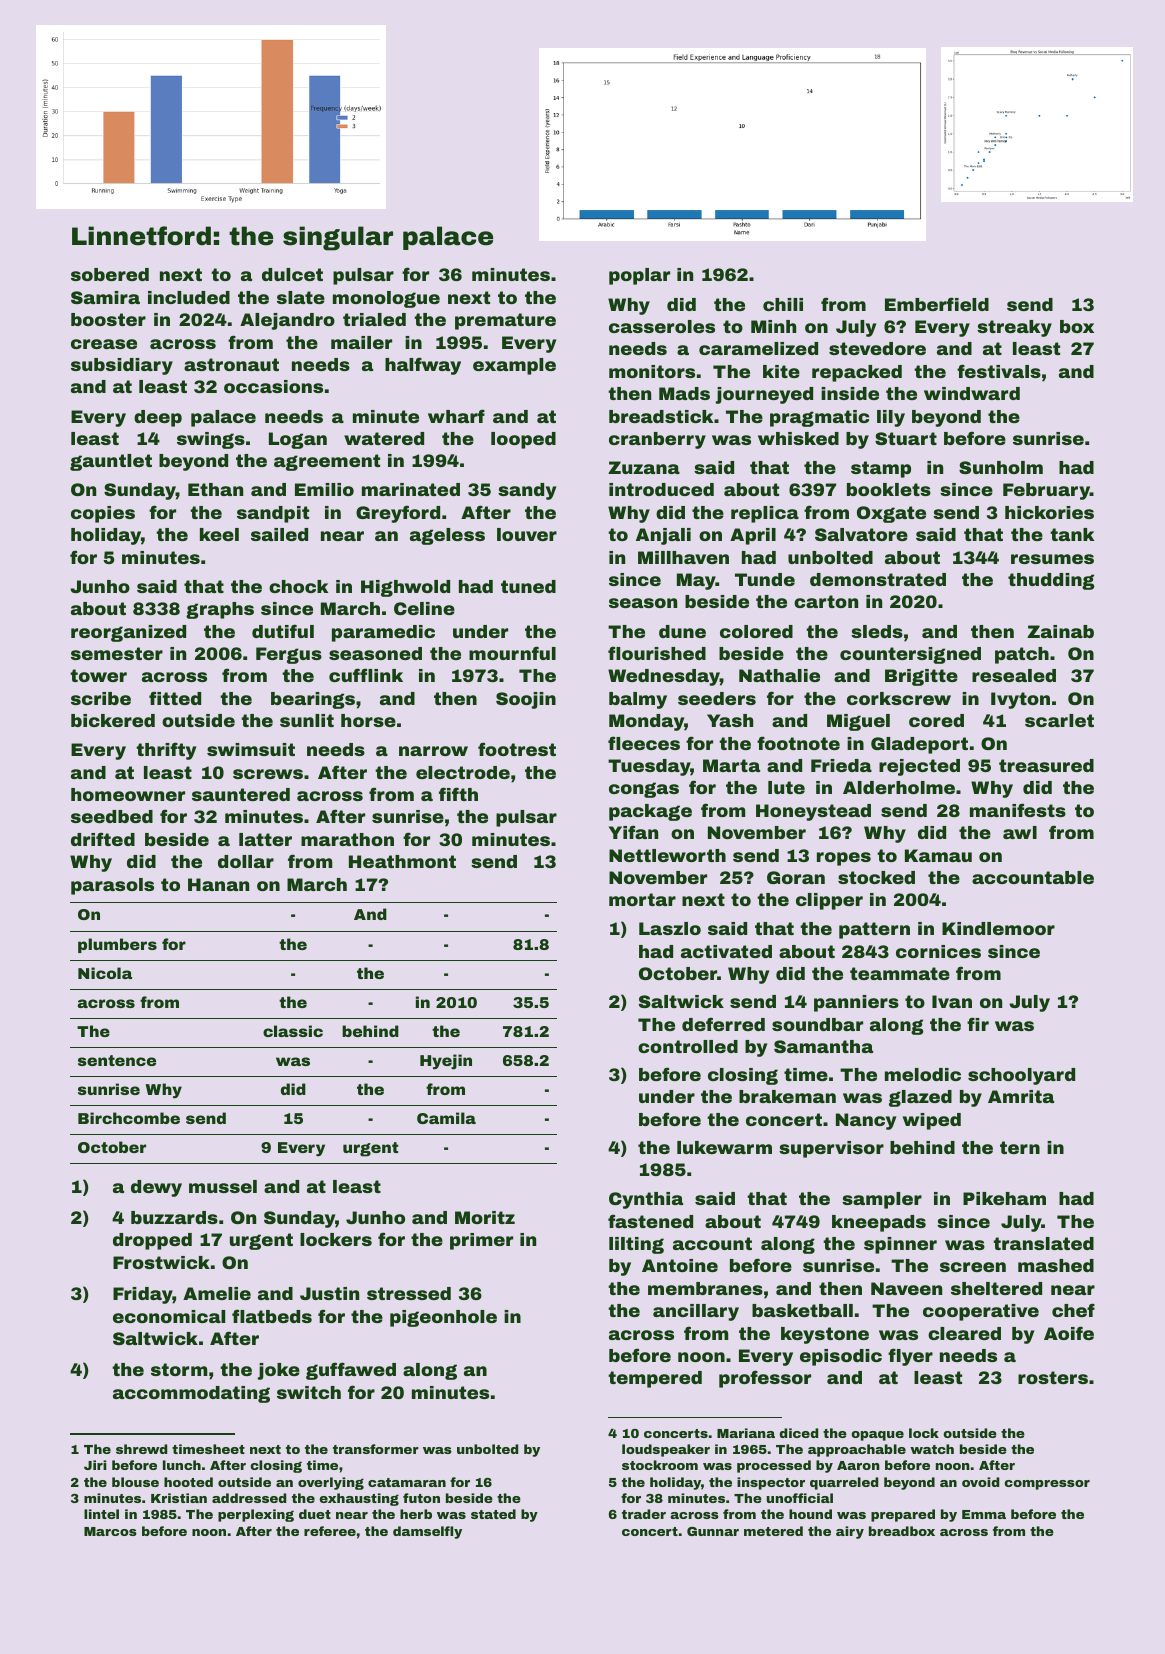 The height and width of the screenshot is (1654, 1165). What do you see at coordinates (936, 720) in the screenshot?
I see `cored` at bounding box center [936, 720].
